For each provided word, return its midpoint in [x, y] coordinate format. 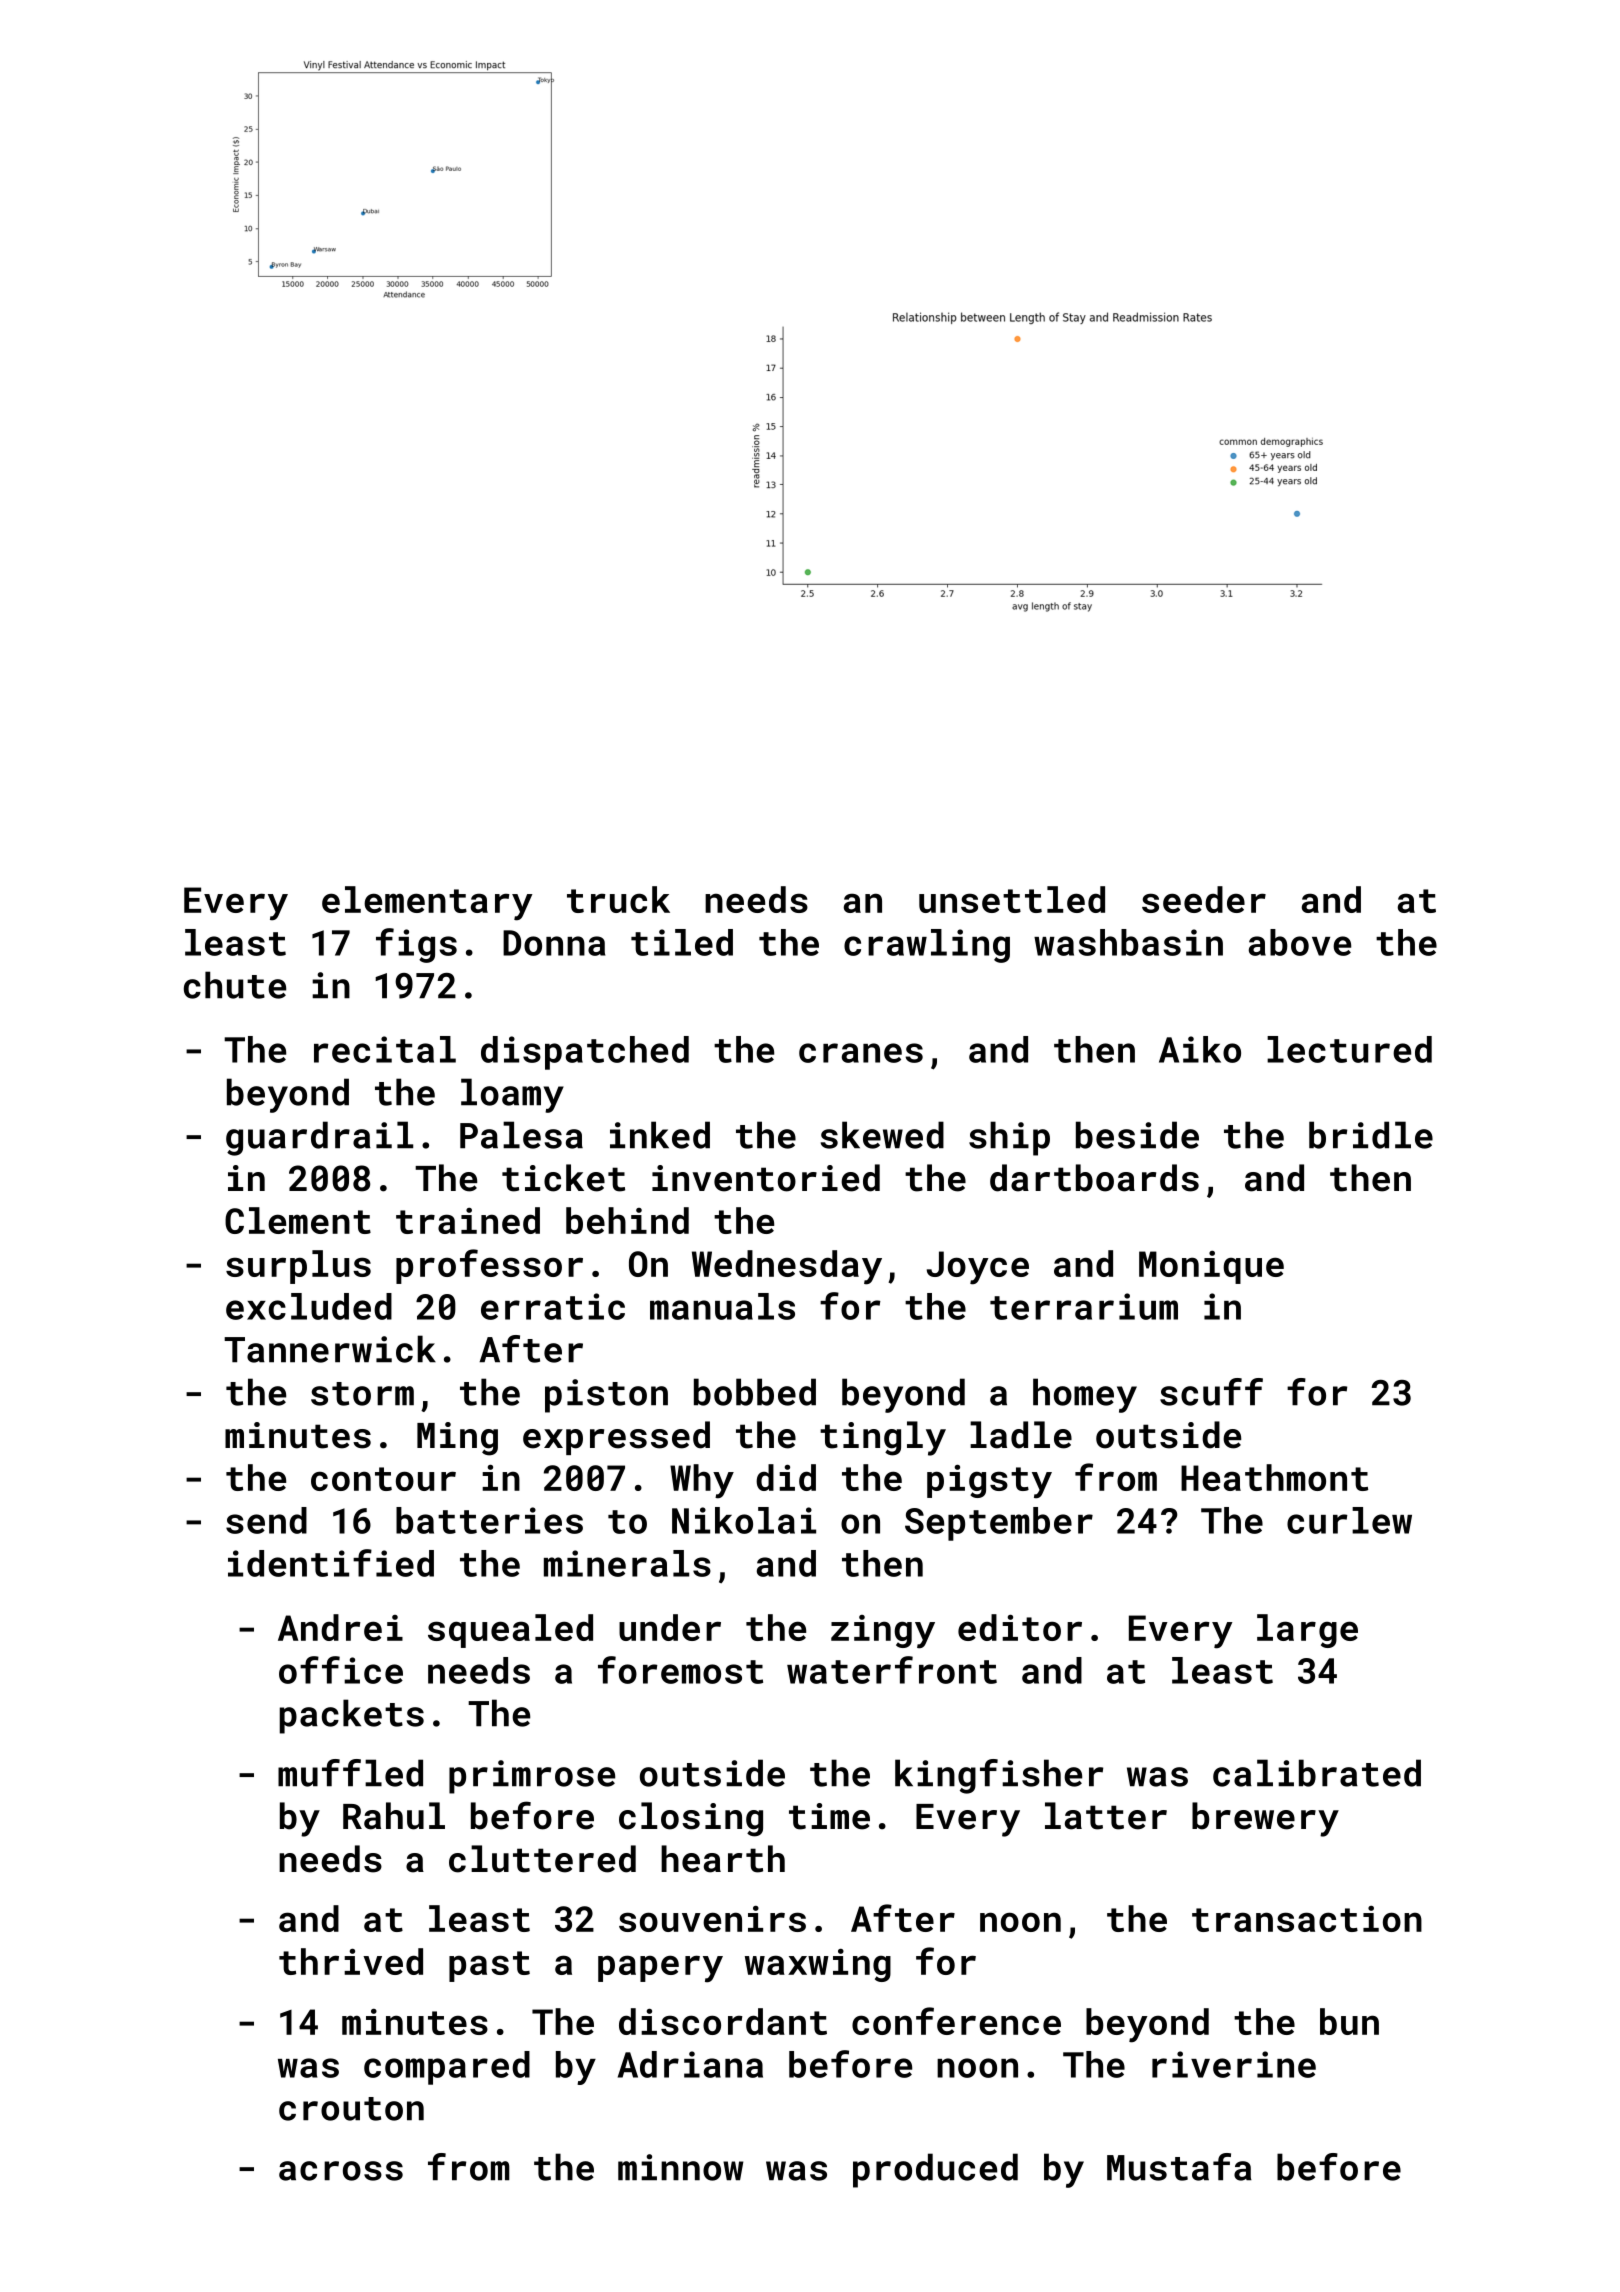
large [1307, 1631]
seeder [1204, 899]
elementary [427, 903]
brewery [1265, 1819]
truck [618, 899]
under [670, 1627]
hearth [723, 1859]
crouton [351, 2109]
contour [383, 1479]
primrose [532, 1777]
